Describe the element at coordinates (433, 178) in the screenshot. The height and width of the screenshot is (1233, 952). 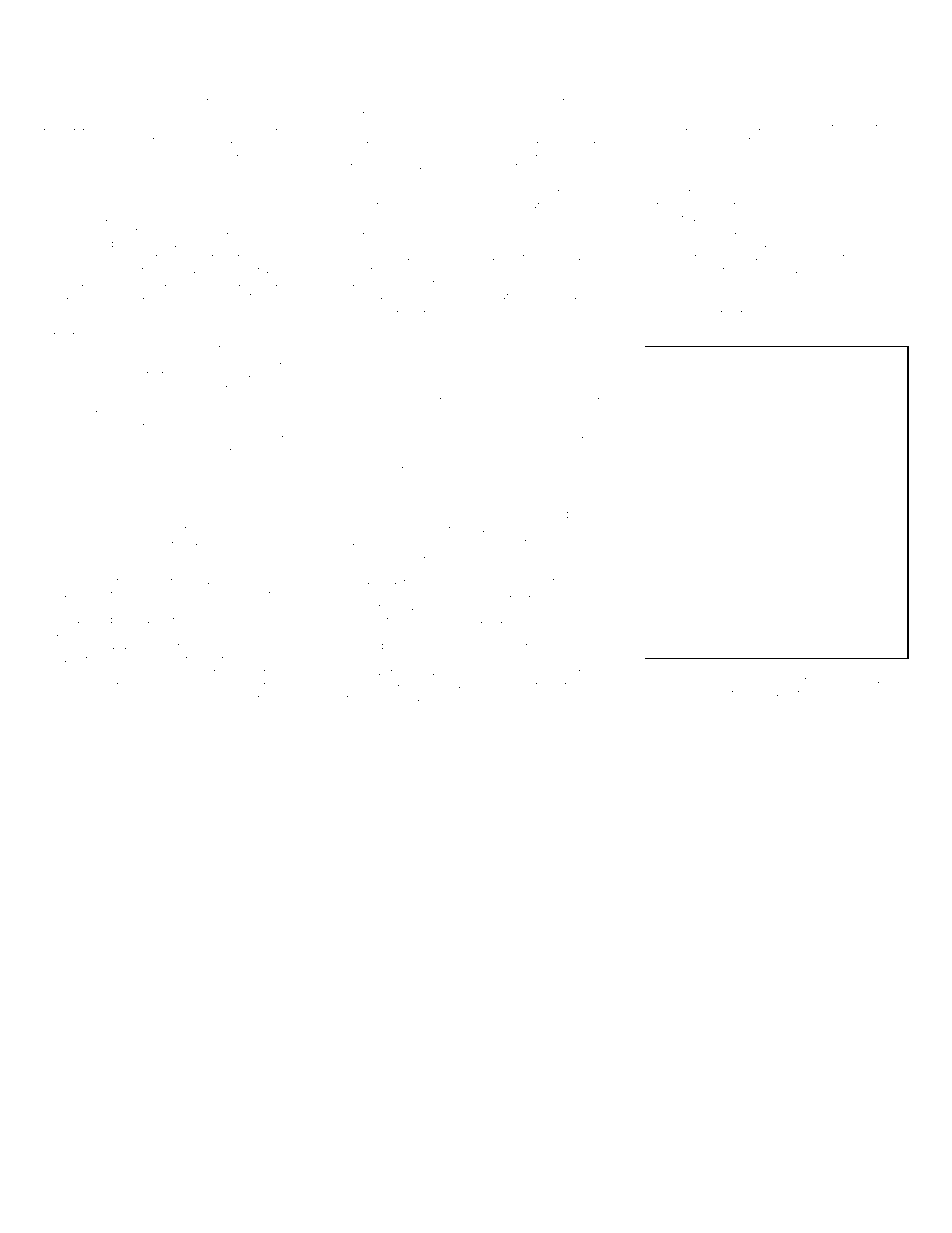
I see `Brackenmoor` at that location.
